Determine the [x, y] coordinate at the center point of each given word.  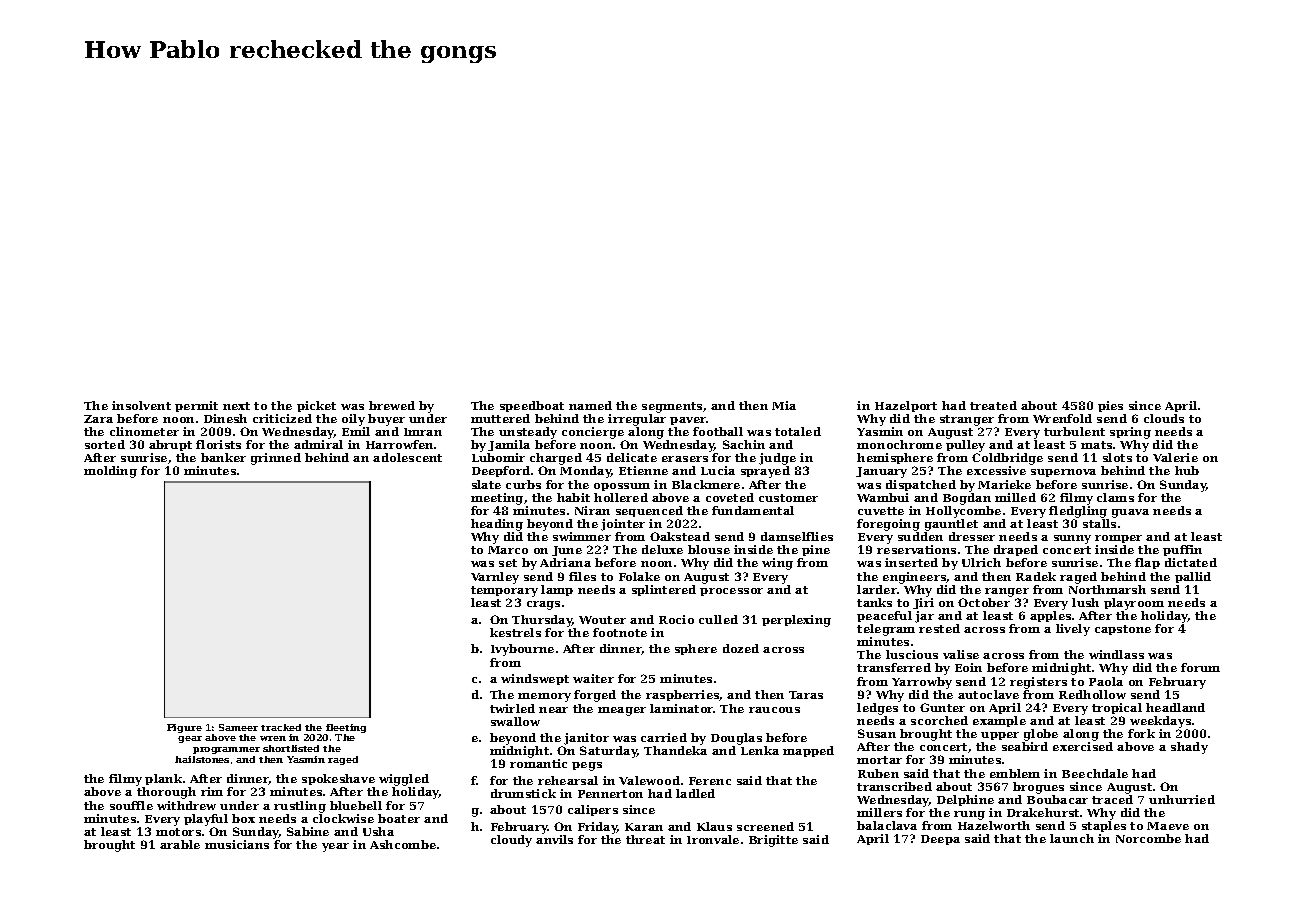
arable [180, 844]
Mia [784, 405]
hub [1187, 470]
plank [163, 779]
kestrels [515, 632]
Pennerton [610, 794]
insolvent [141, 405]
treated [993, 405]
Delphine [965, 800]
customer [788, 498]
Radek [1036, 576]
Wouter [602, 620]
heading [497, 525]
